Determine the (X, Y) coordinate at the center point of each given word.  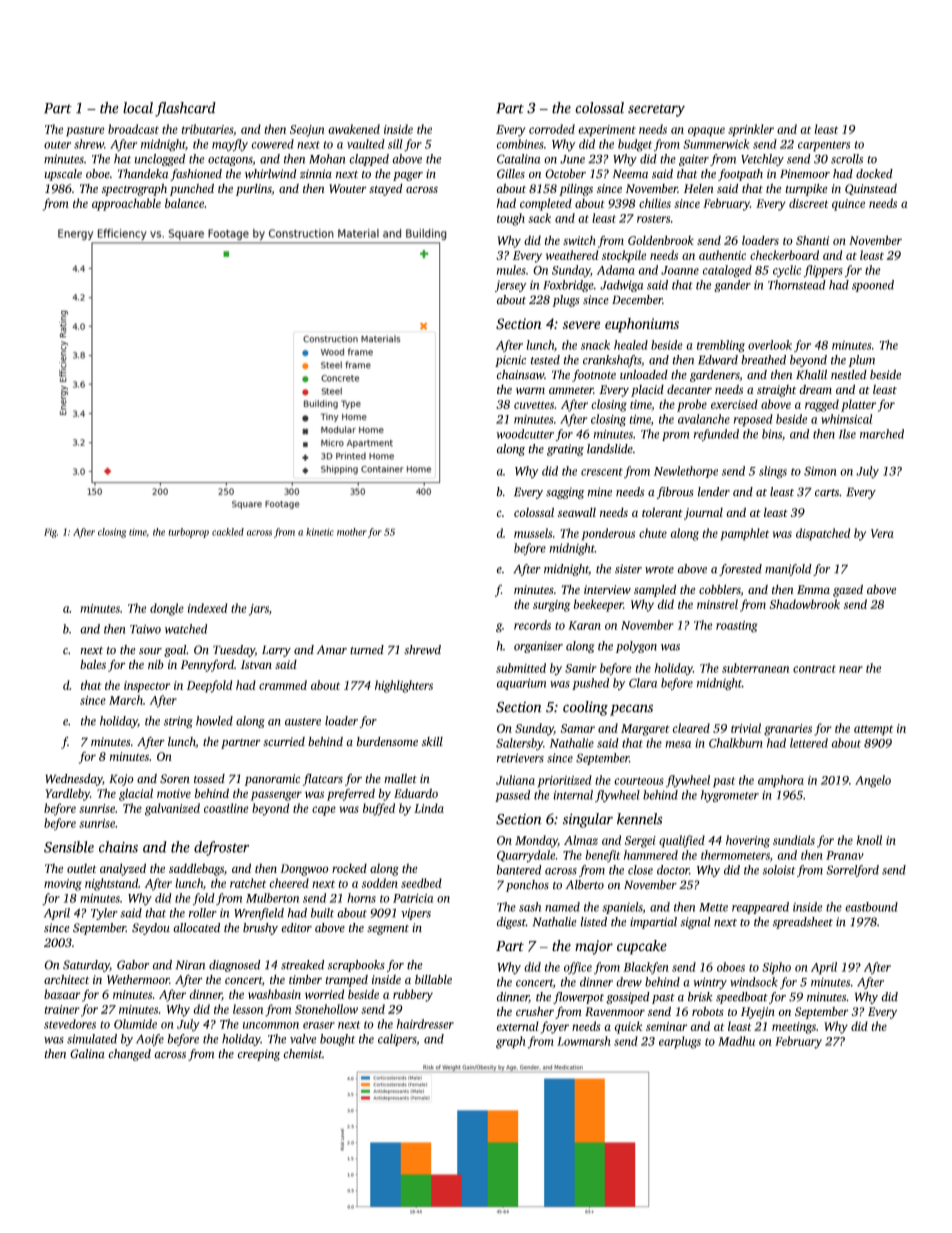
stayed (386, 190)
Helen (698, 188)
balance (184, 203)
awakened (354, 129)
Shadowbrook (804, 604)
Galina (87, 1054)
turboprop (188, 533)
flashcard (185, 109)
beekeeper (598, 605)
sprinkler (751, 130)
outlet (82, 868)
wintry (710, 983)
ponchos (527, 886)
